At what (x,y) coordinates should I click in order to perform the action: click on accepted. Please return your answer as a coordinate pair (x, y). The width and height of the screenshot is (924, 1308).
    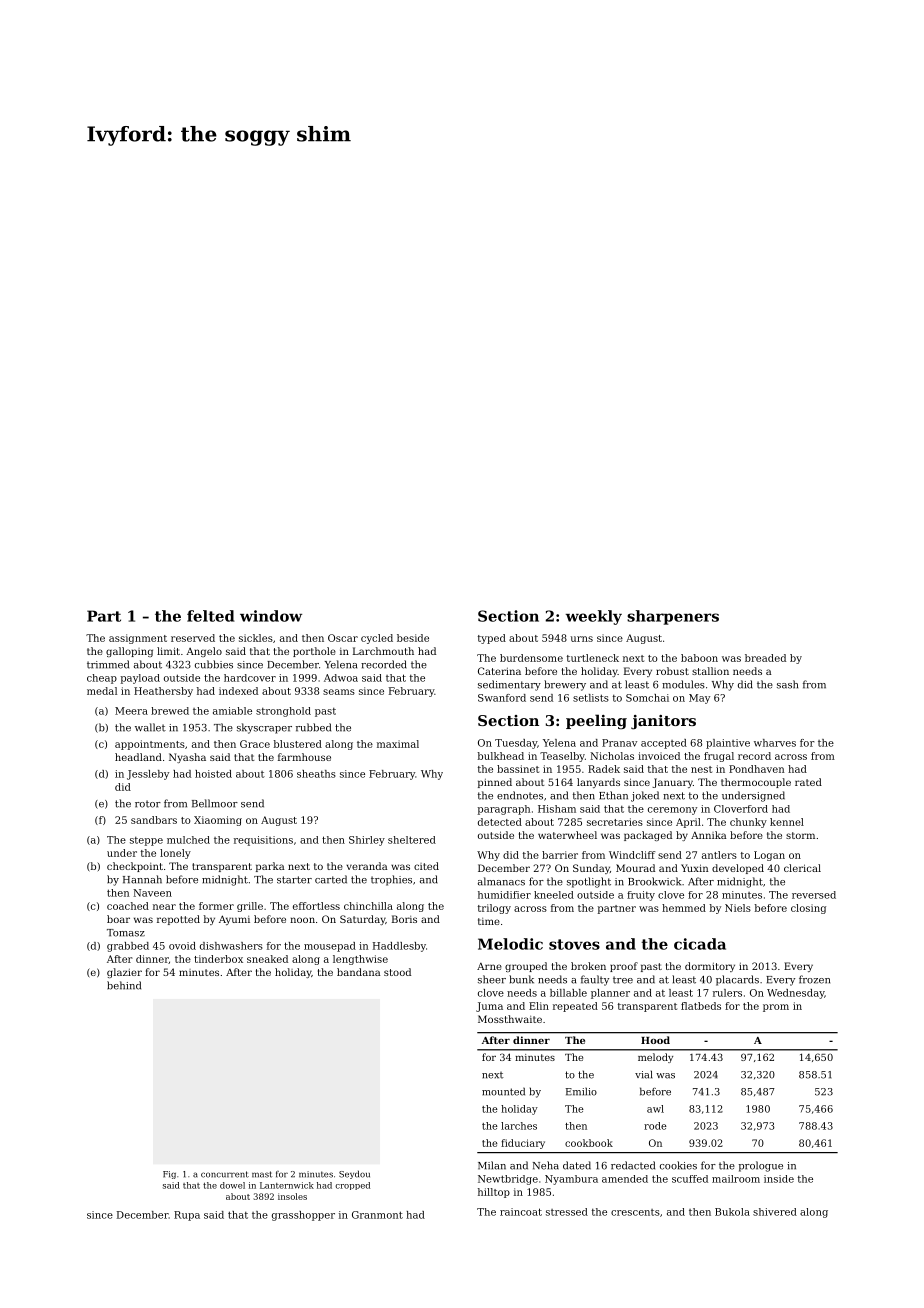
    Looking at the image, I should click on (664, 744).
